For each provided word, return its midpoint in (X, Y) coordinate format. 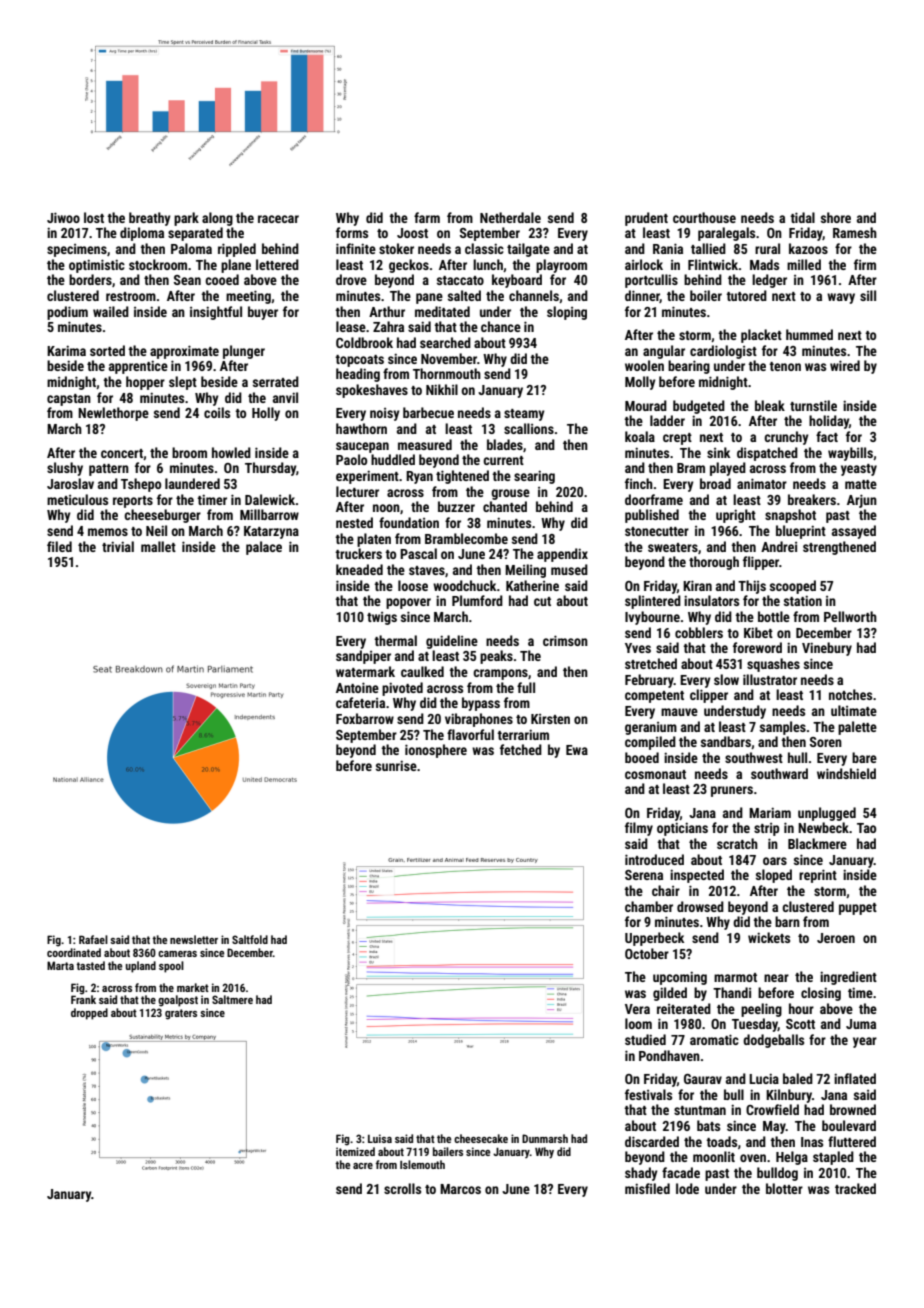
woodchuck (465, 585)
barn (787, 921)
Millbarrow (269, 514)
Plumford (477, 600)
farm (427, 217)
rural (767, 248)
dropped (89, 1014)
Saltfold (250, 939)
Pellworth (850, 616)
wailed (111, 311)
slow (726, 679)
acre (363, 1166)
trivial (118, 546)
